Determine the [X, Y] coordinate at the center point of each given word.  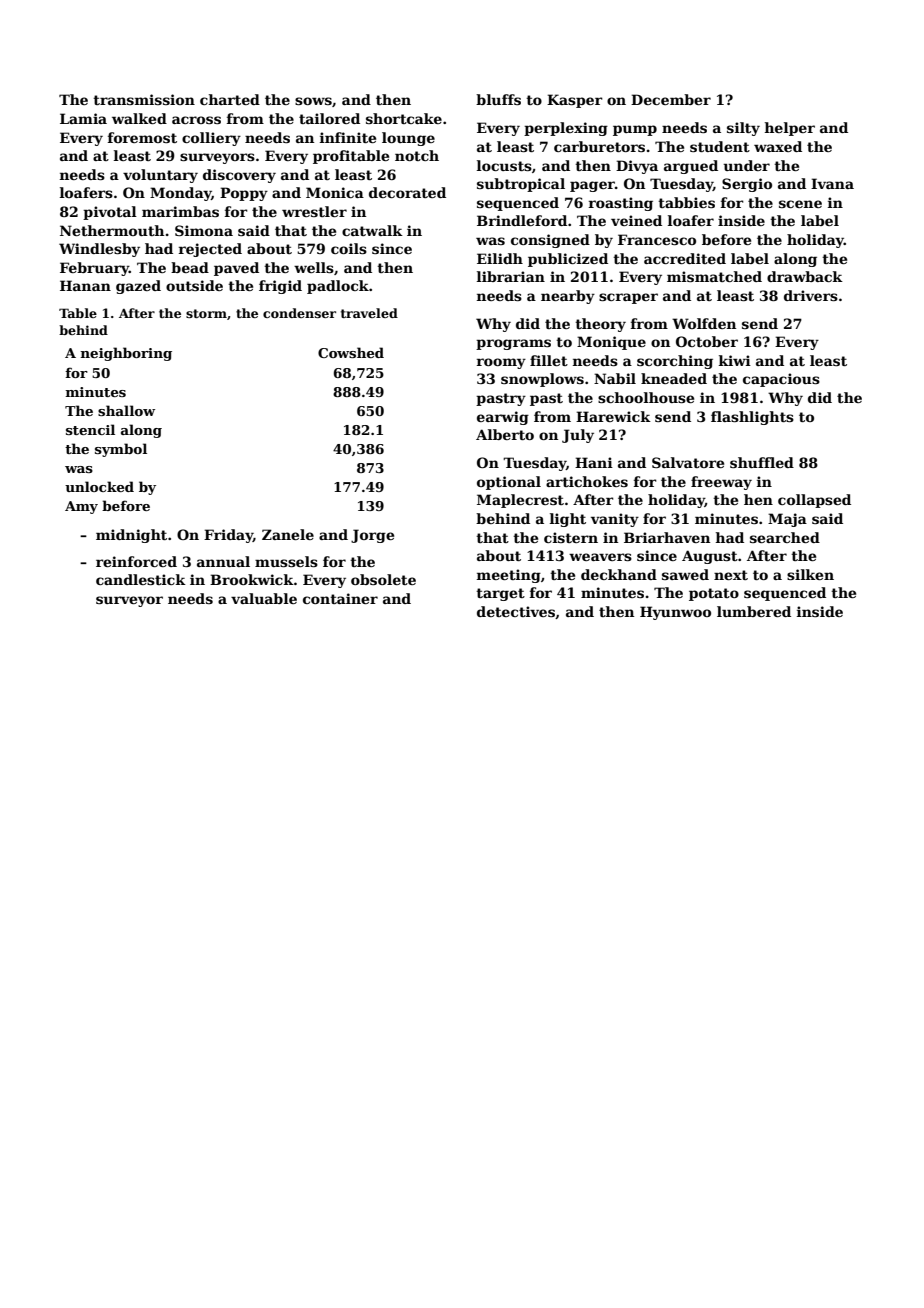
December [671, 99]
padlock [338, 287]
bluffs [498, 99]
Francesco [657, 239]
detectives [516, 611]
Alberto [505, 434]
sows [313, 101]
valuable [264, 598]
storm [206, 313]
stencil [90, 429]
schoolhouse [646, 397]
